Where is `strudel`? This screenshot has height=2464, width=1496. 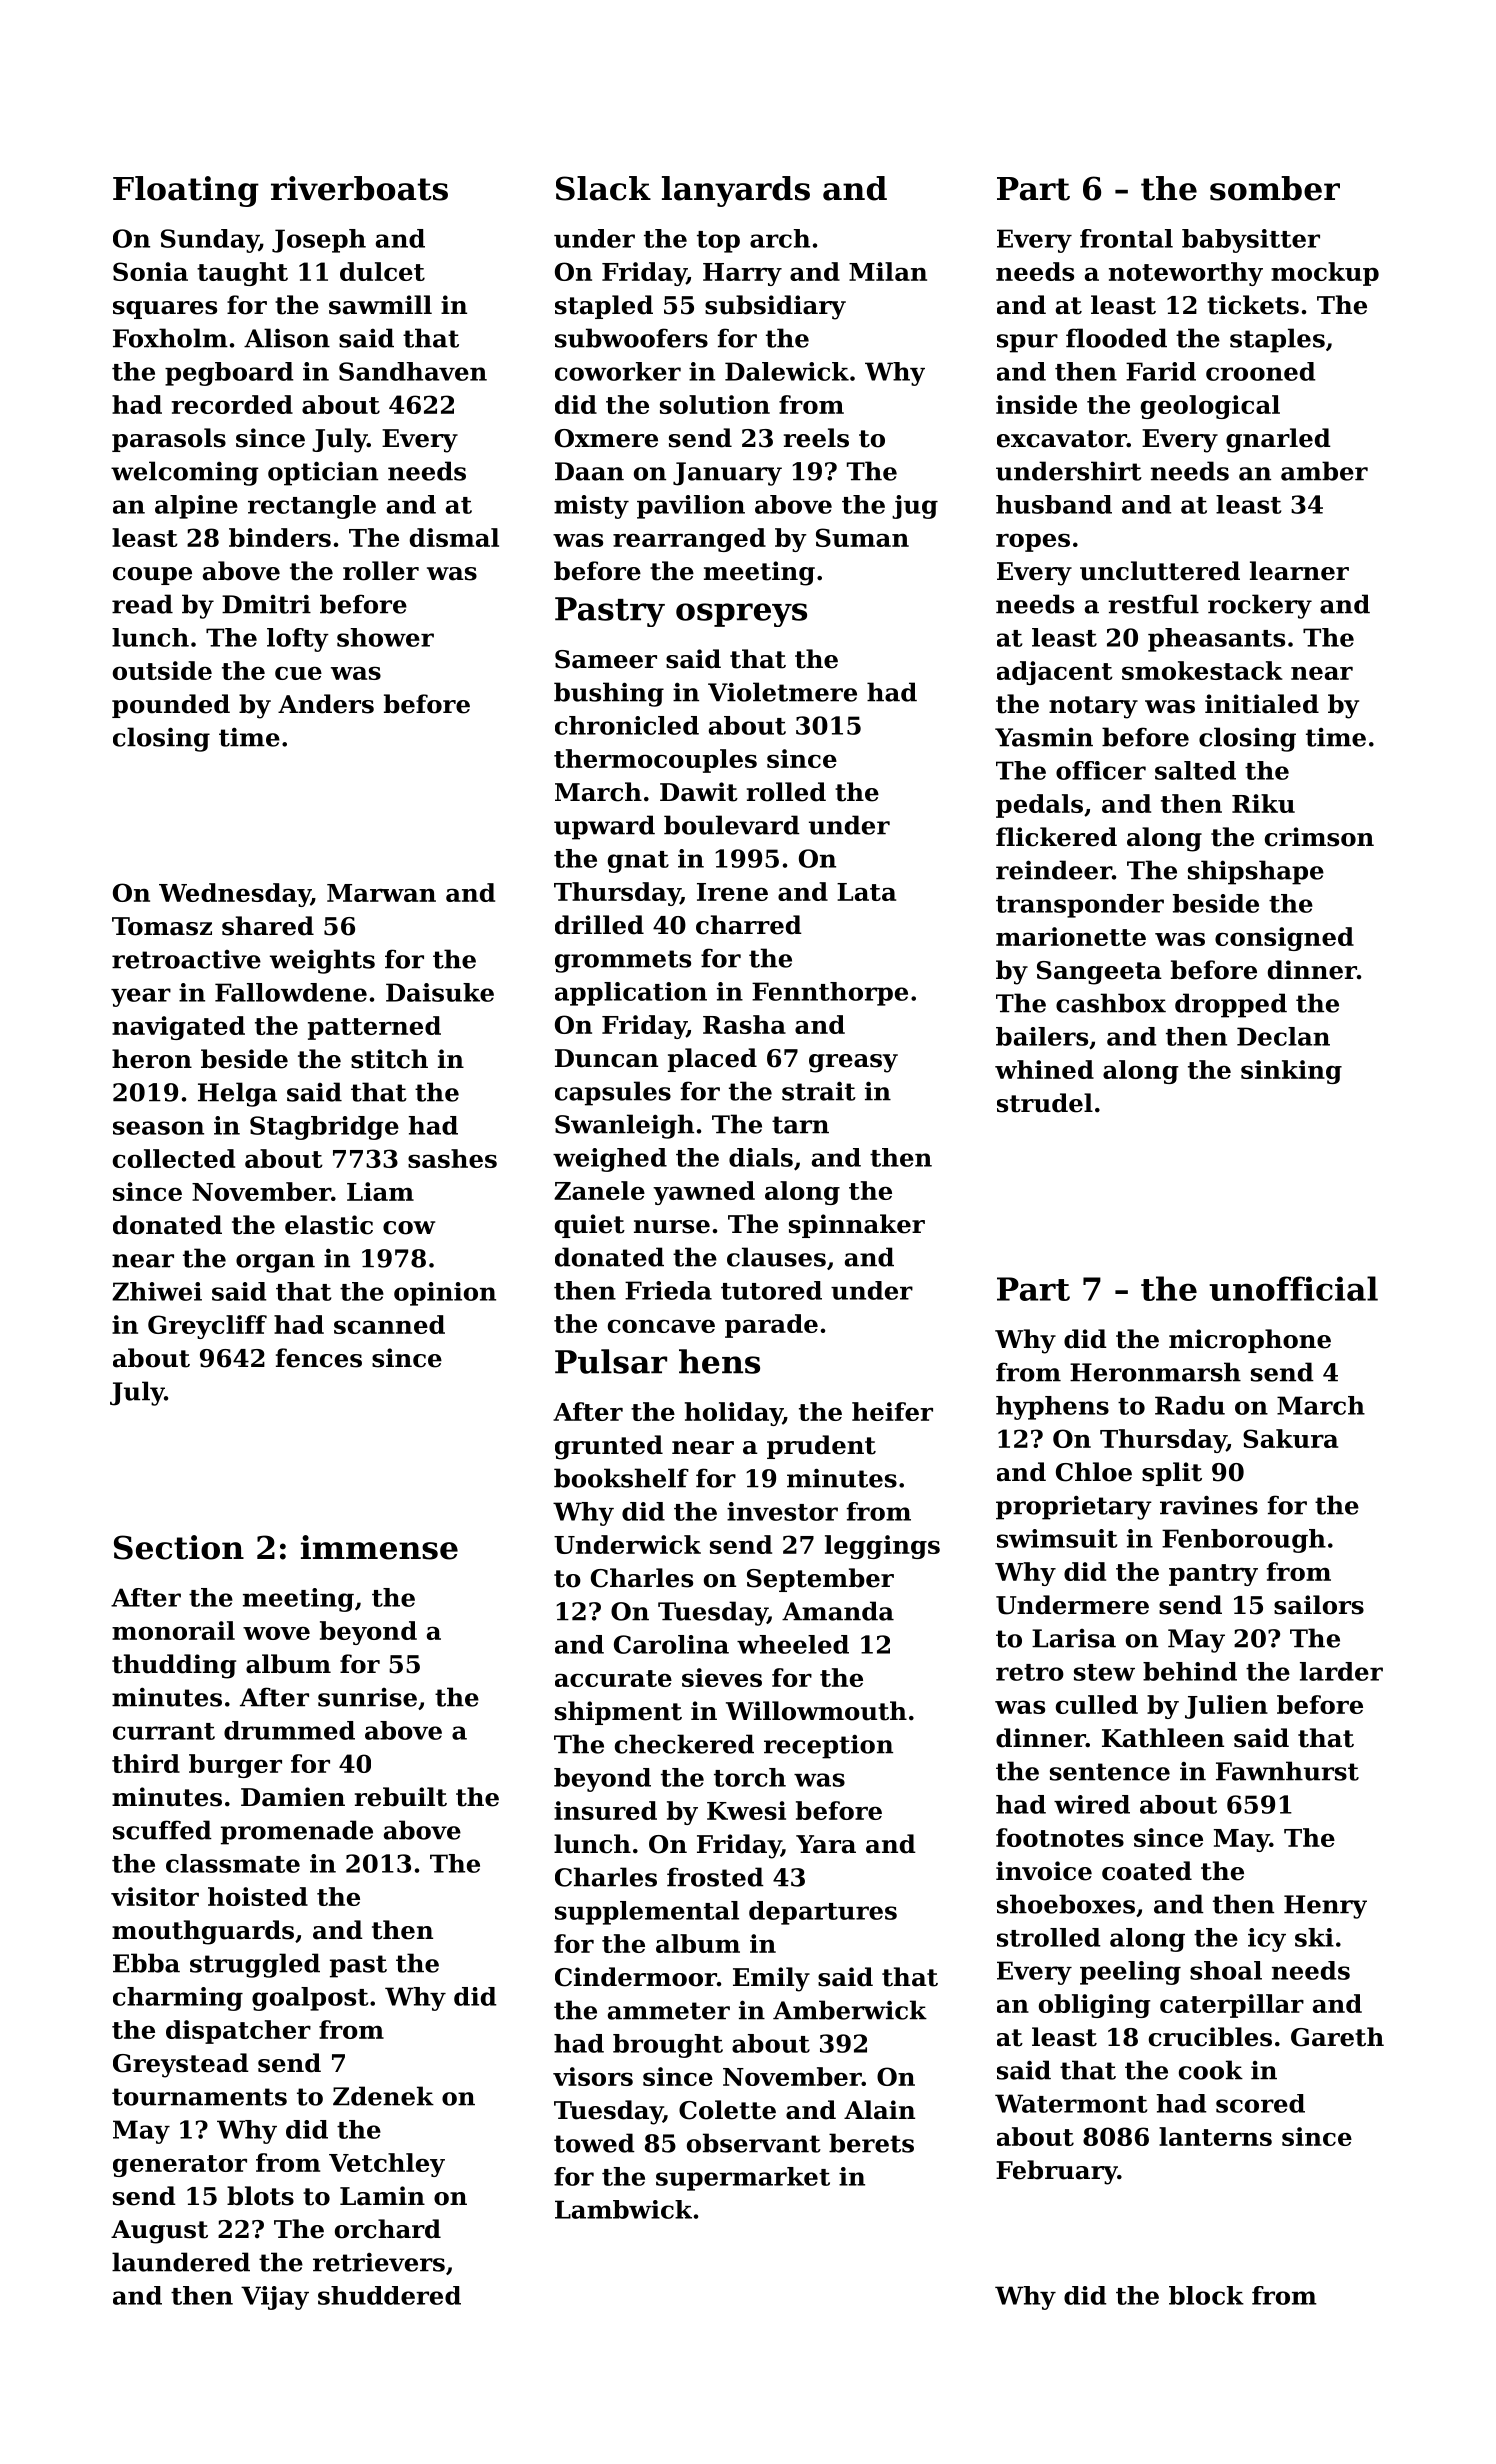 strudel is located at coordinates (1045, 1103).
